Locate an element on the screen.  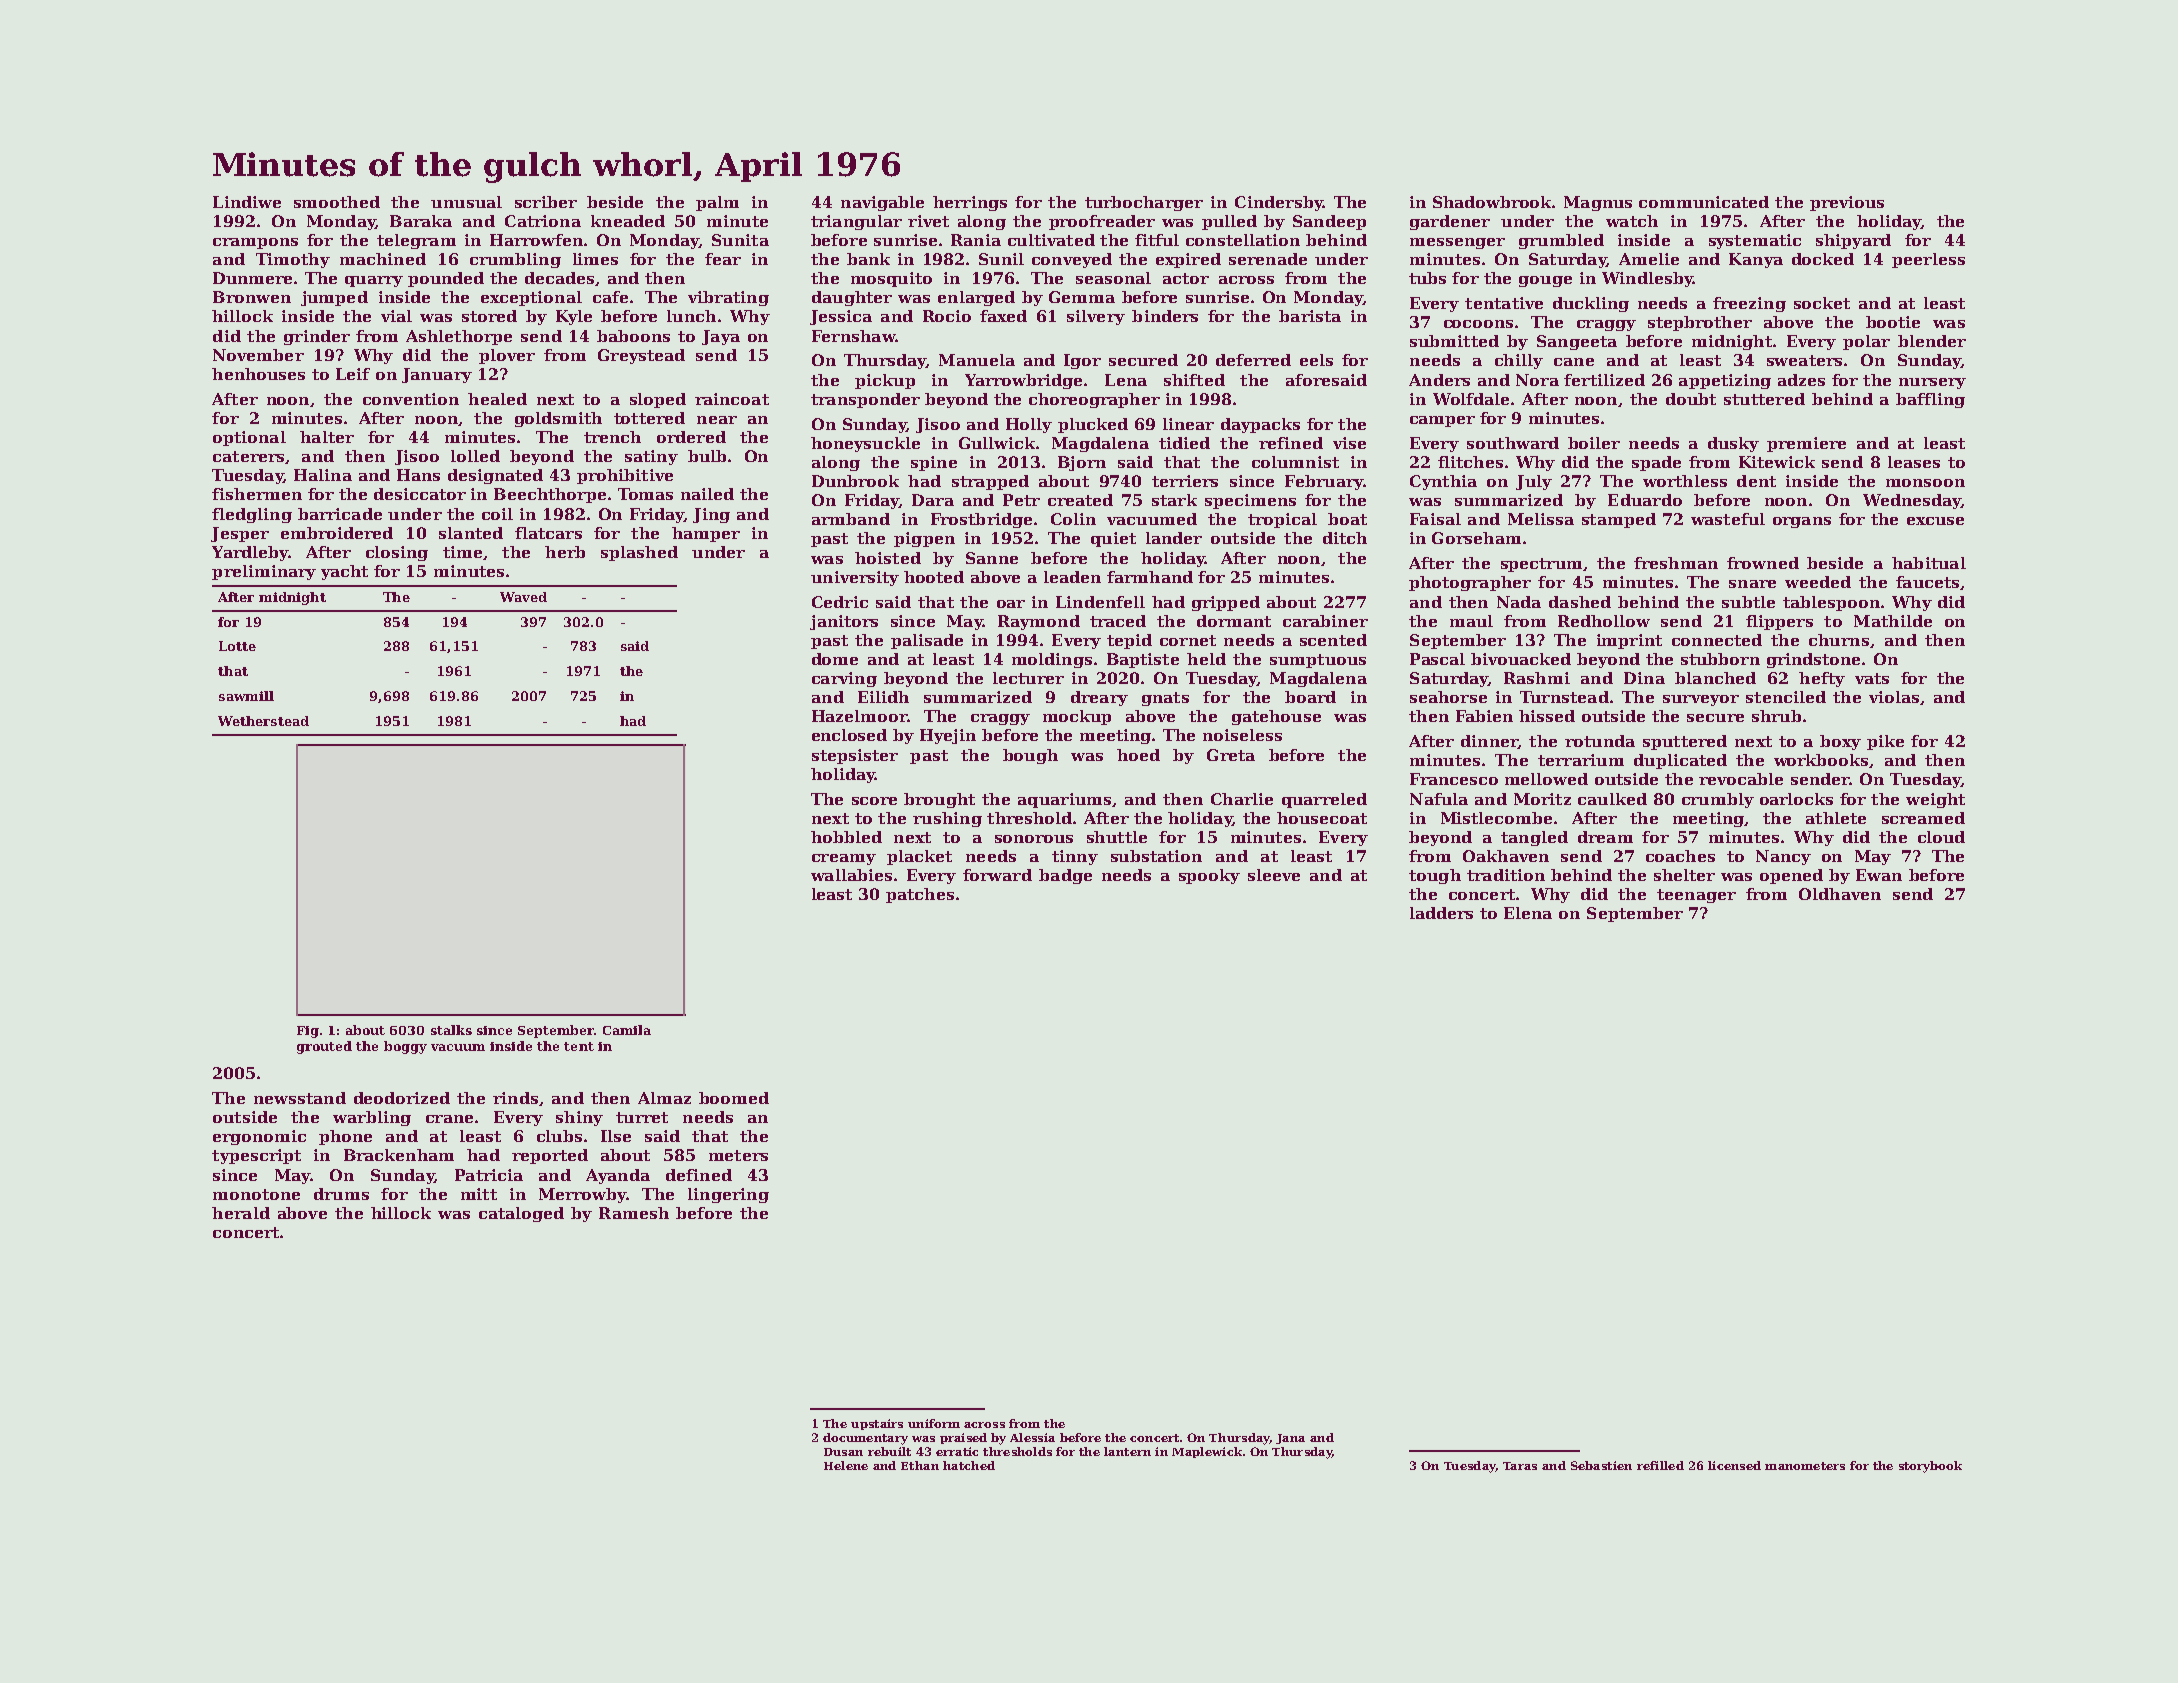
communicated is located at coordinates (1704, 202).
